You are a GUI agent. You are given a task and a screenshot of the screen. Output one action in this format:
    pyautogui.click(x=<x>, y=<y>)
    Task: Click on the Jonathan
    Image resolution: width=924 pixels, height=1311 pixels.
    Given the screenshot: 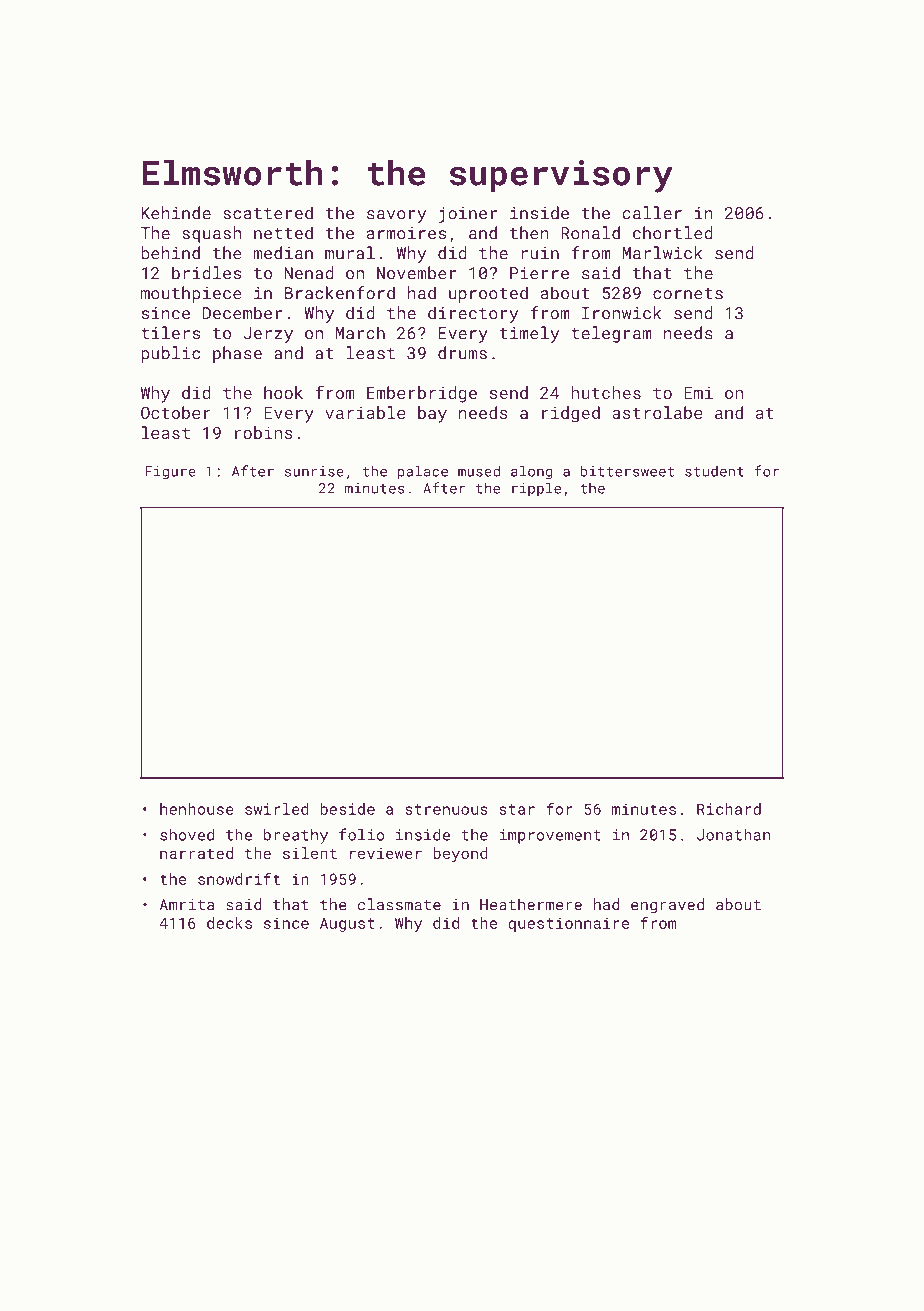 What is the action you would take?
    pyautogui.click(x=733, y=834)
